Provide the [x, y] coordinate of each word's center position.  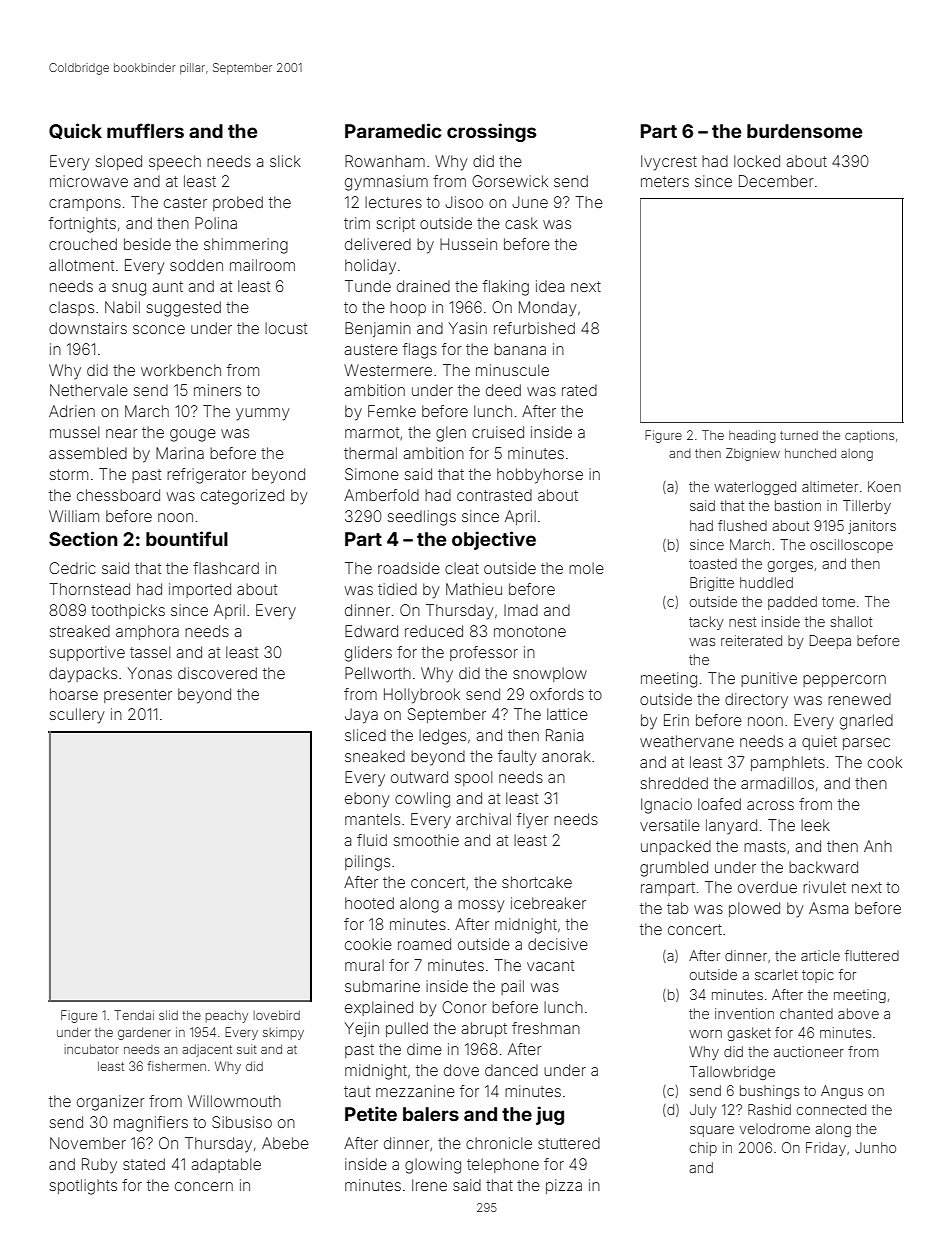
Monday [548, 309]
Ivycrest [669, 163]
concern [204, 1186]
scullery [77, 716]
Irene [429, 1185]
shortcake [537, 882]
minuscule [512, 370]
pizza [564, 1186]
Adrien [72, 411]
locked [757, 161]
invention [744, 1013]
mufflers [145, 130]
